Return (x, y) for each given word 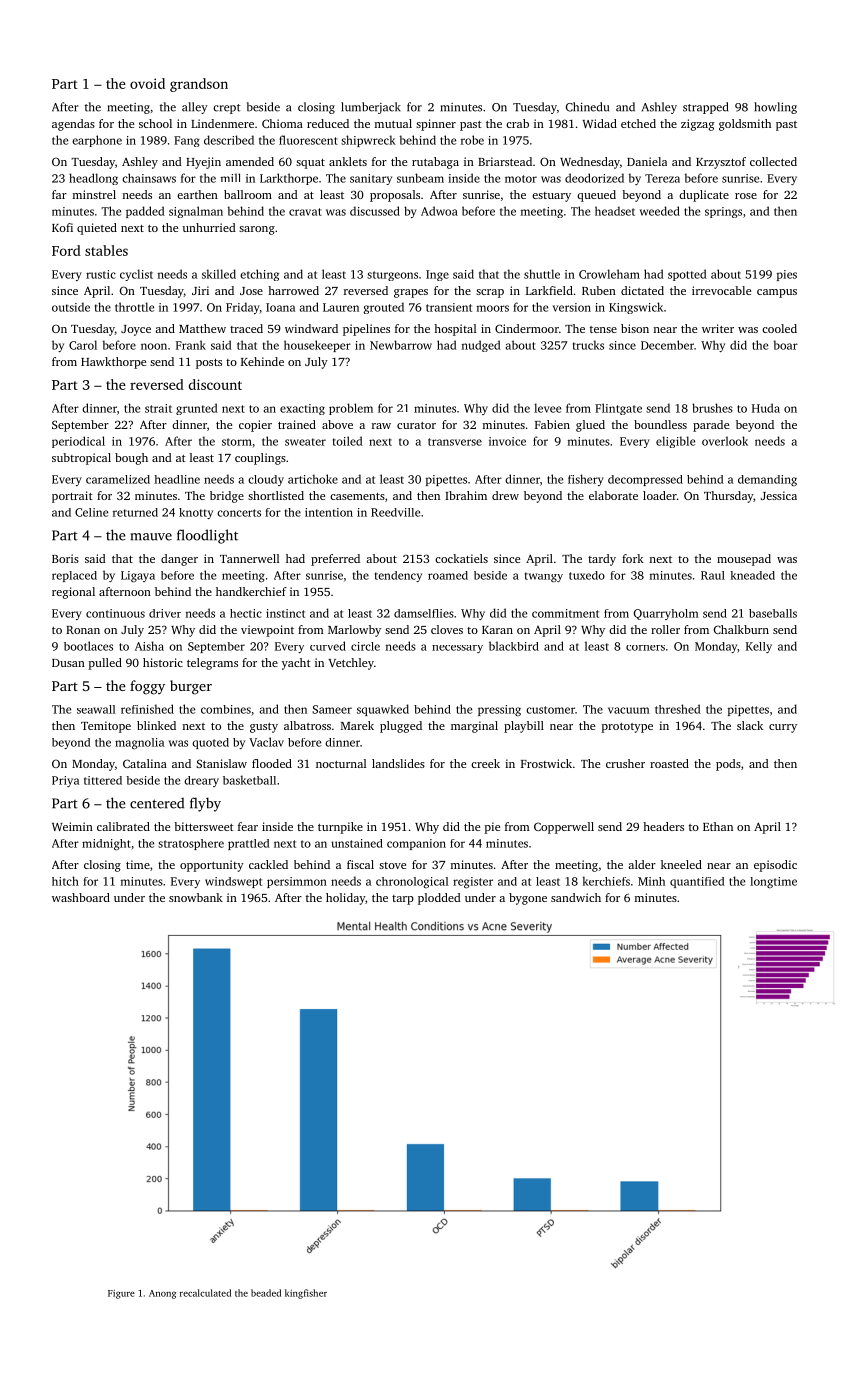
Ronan (83, 630)
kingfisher (306, 1294)
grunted (197, 409)
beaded (266, 1293)
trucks (588, 345)
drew (505, 495)
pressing (499, 710)
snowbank (196, 897)
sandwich (576, 897)
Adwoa (439, 211)
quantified (697, 882)
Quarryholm (666, 614)
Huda (766, 408)
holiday (345, 899)
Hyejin (203, 163)
